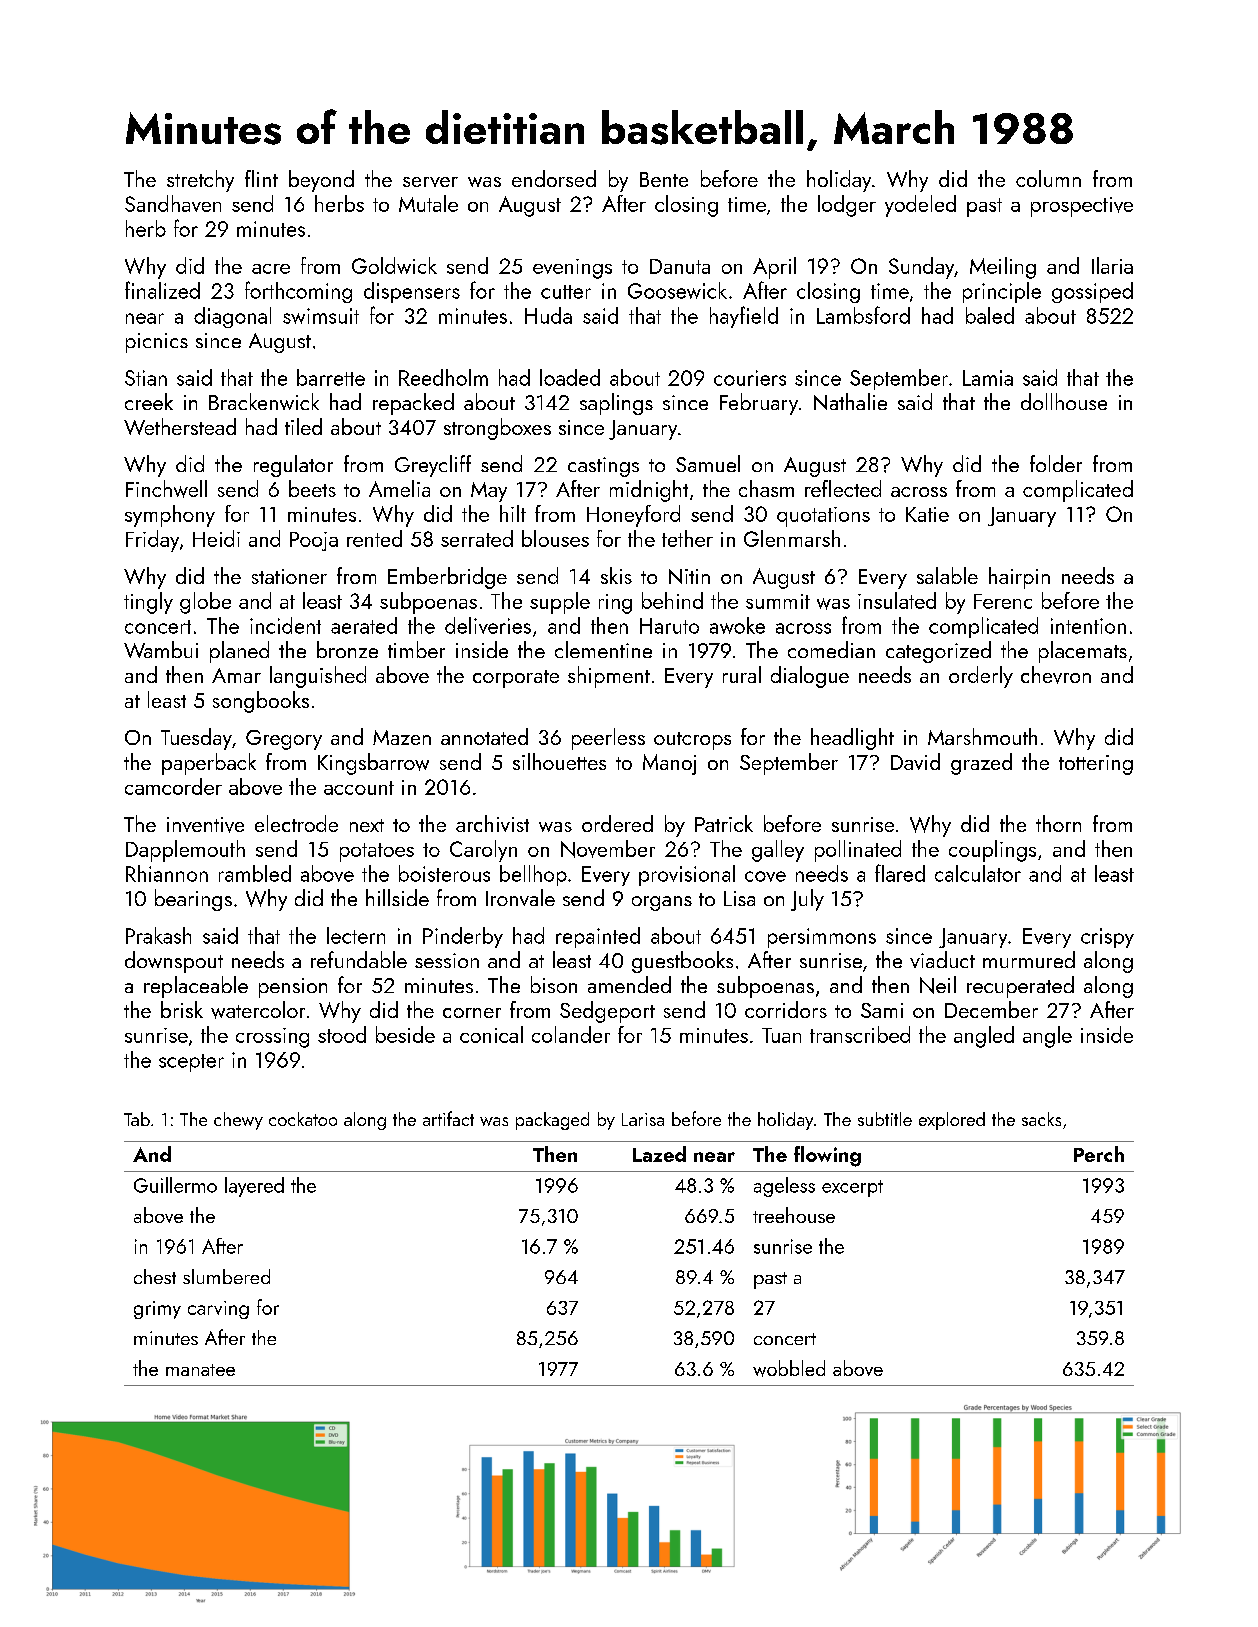 The height and width of the screenshot is (1627, 1258). I want to click on colander, so click(571, 1034).
